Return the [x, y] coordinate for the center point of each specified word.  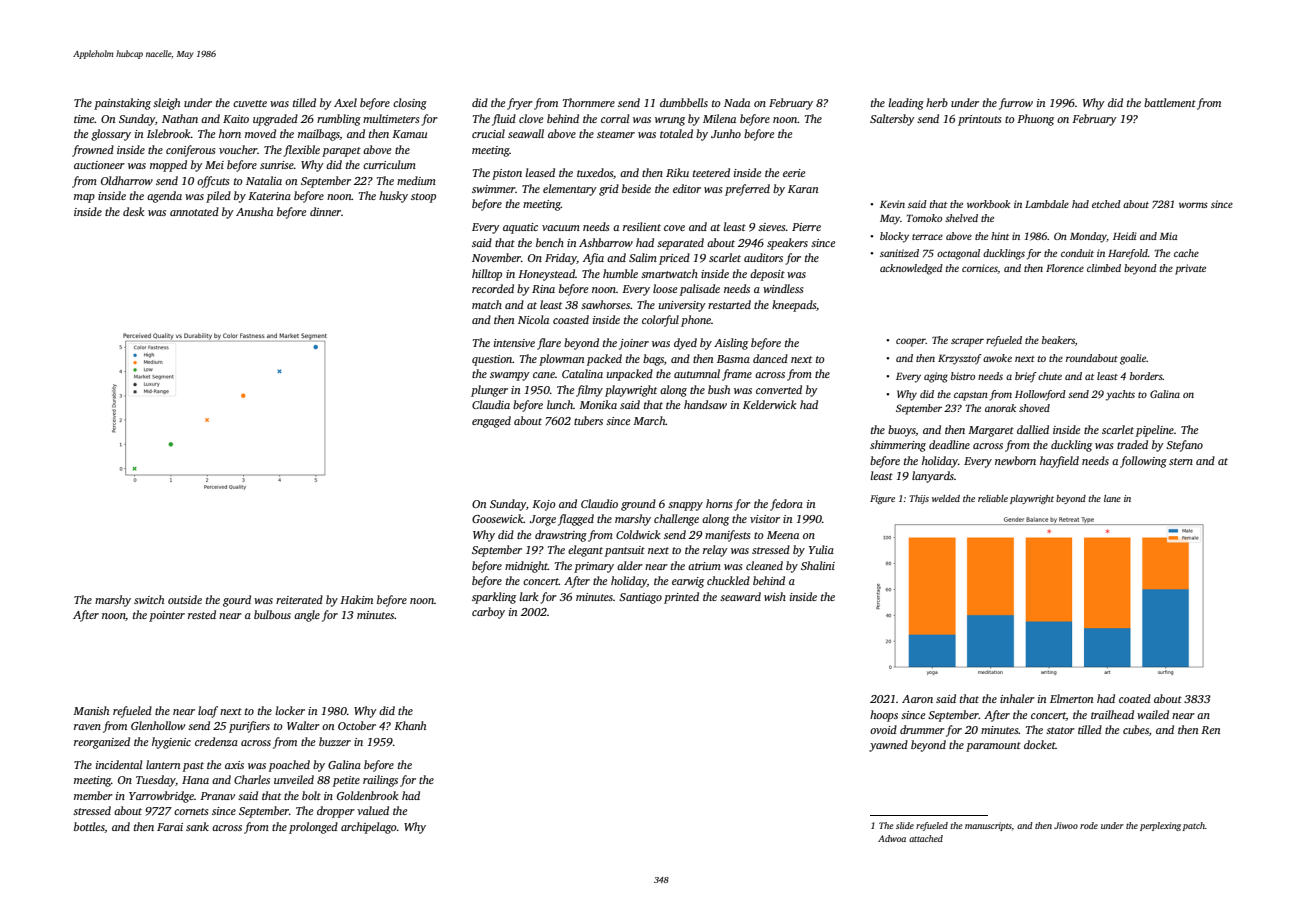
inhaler [1017, 698]
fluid [504, 120]
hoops [884, 716]
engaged [491, 422]
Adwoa [892, 838]
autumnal [697, 373]
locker [290, 710]
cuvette [250, 103]
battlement [1170, 102]
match [487, 304]
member [93, 795]
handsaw [705, 404]
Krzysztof [960, 359]
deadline [949, 444]
